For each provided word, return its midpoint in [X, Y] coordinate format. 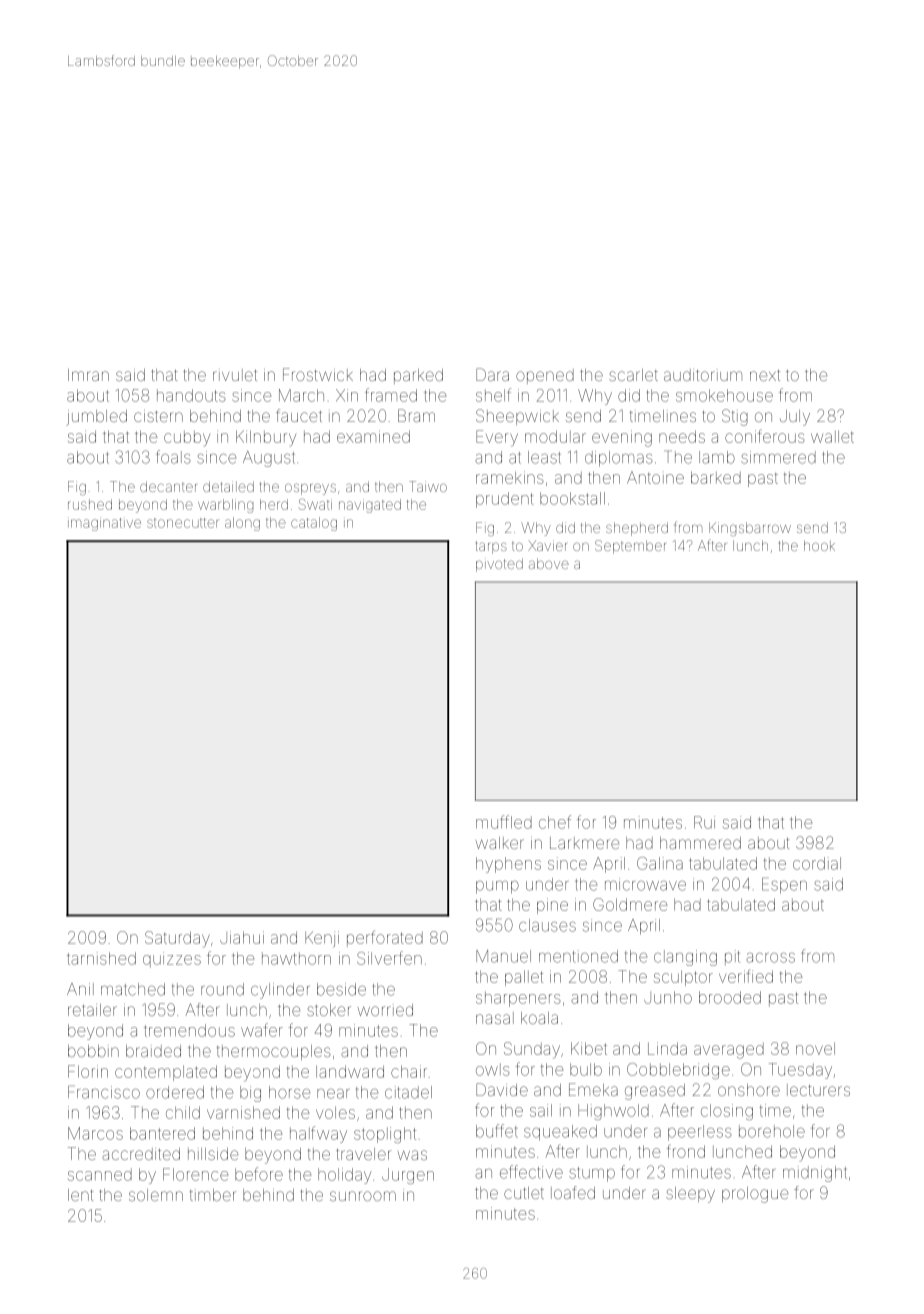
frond [685, 1151]
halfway [318, 1134]
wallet [832, 436]
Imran [88, 375]
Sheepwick [517, 417]
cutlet [524, 1193]
